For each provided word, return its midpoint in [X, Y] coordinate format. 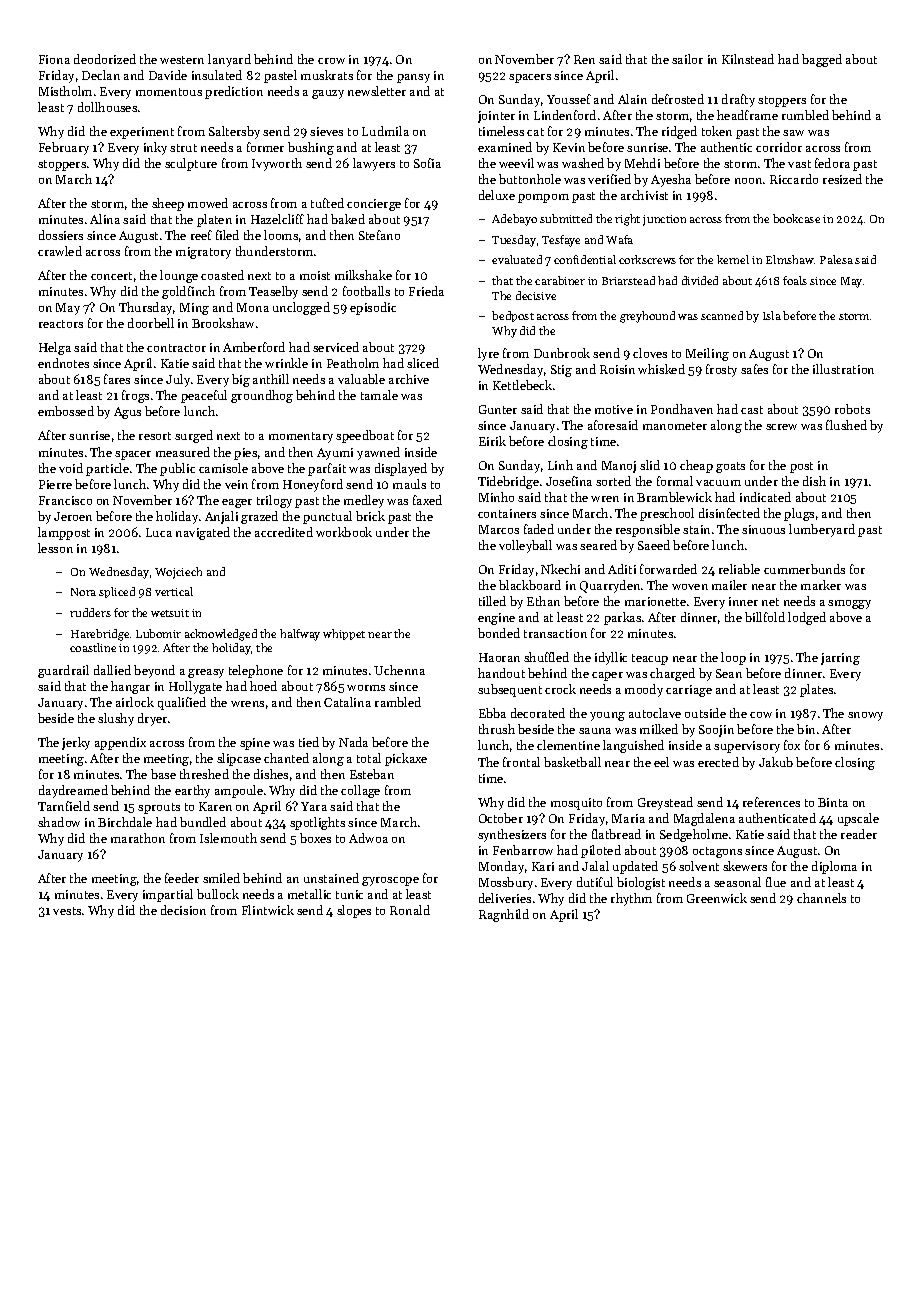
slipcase [239, 759]
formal [675, 481]
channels [821, 898]
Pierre [55, 484]
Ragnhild [504, 915]
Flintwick [268, 910]
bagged [822, 60]
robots [852, 409]
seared [598, 545]
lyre [488, 354]
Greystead [665, 803]
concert [111, 276]
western [182, 60]
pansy [413, 78]
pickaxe [406, 759]
